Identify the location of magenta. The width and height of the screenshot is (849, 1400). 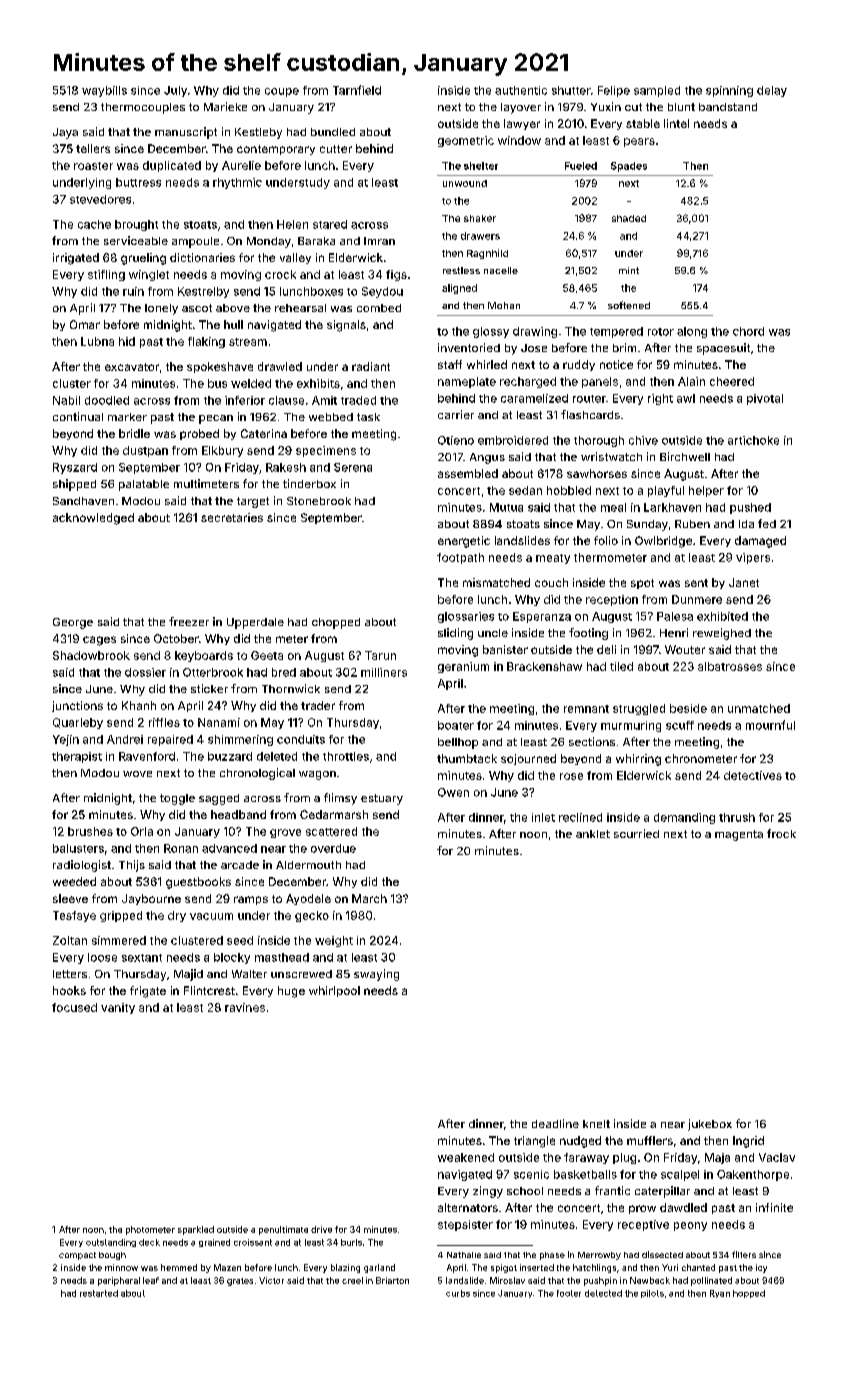
(739, 835).
